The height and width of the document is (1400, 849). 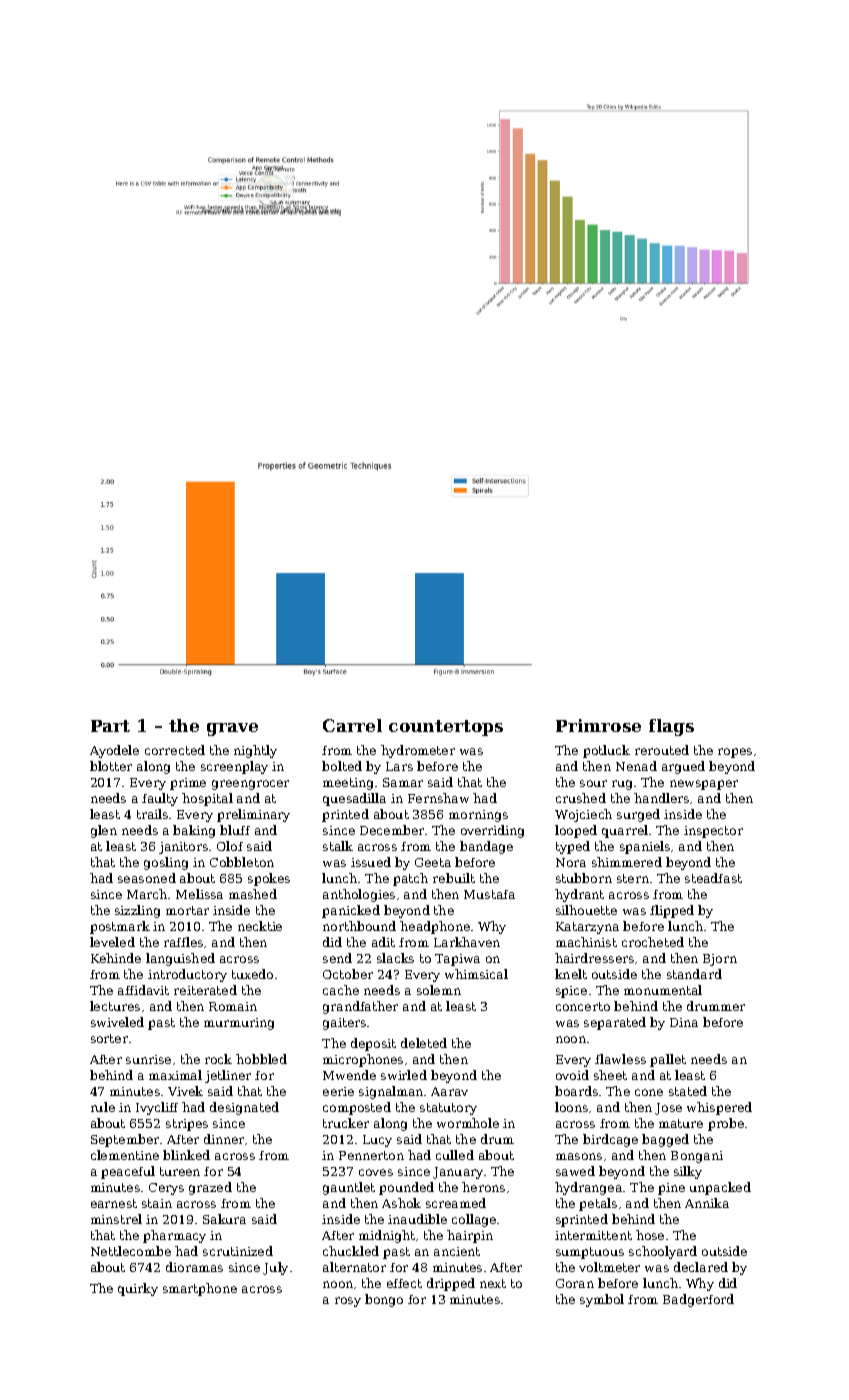 What do you see at coordinates (684, 1022) in the document?
I see `Dina` at bounding box center [684, 1022].
